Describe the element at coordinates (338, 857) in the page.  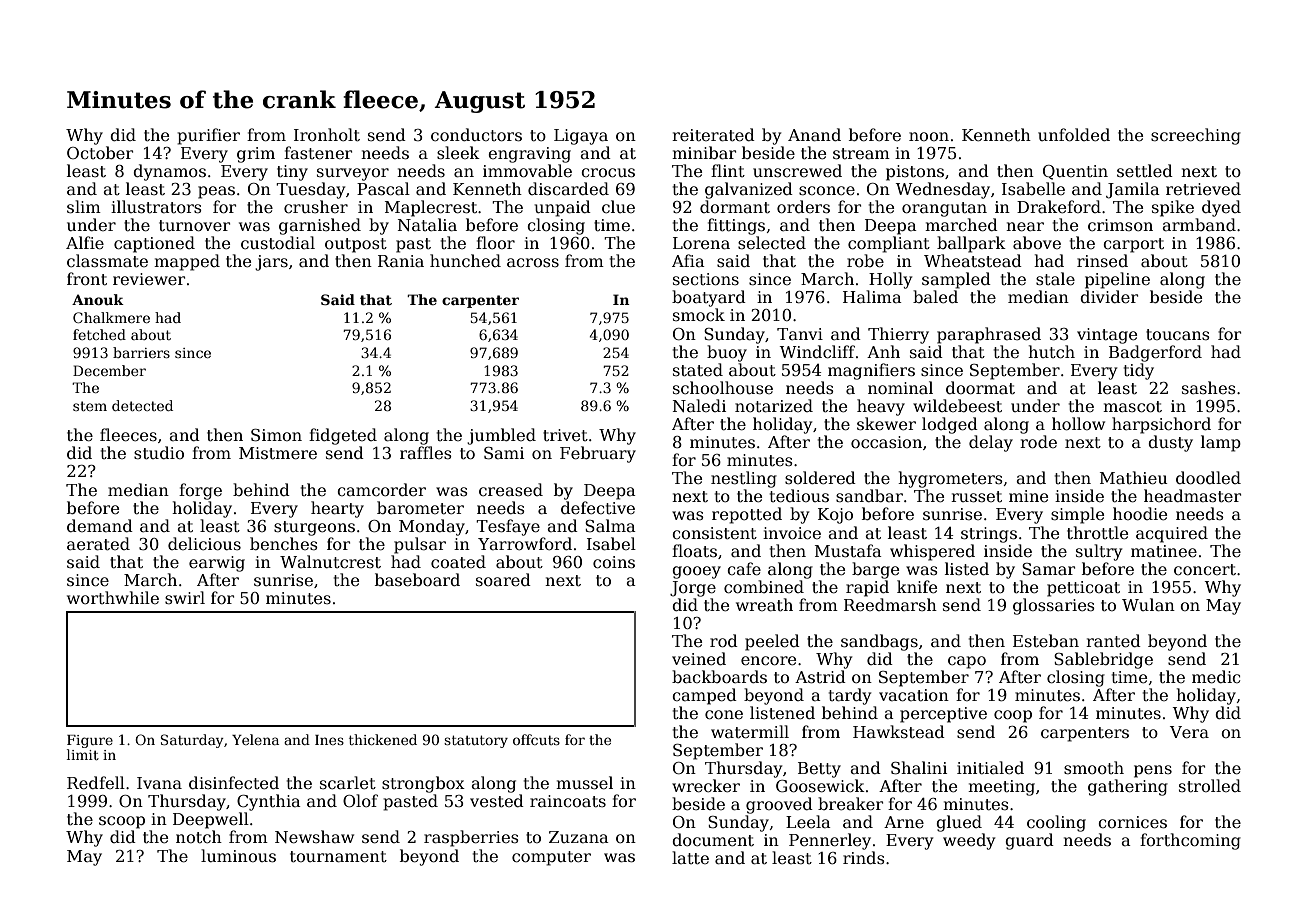
I see `tournament` at that location.
